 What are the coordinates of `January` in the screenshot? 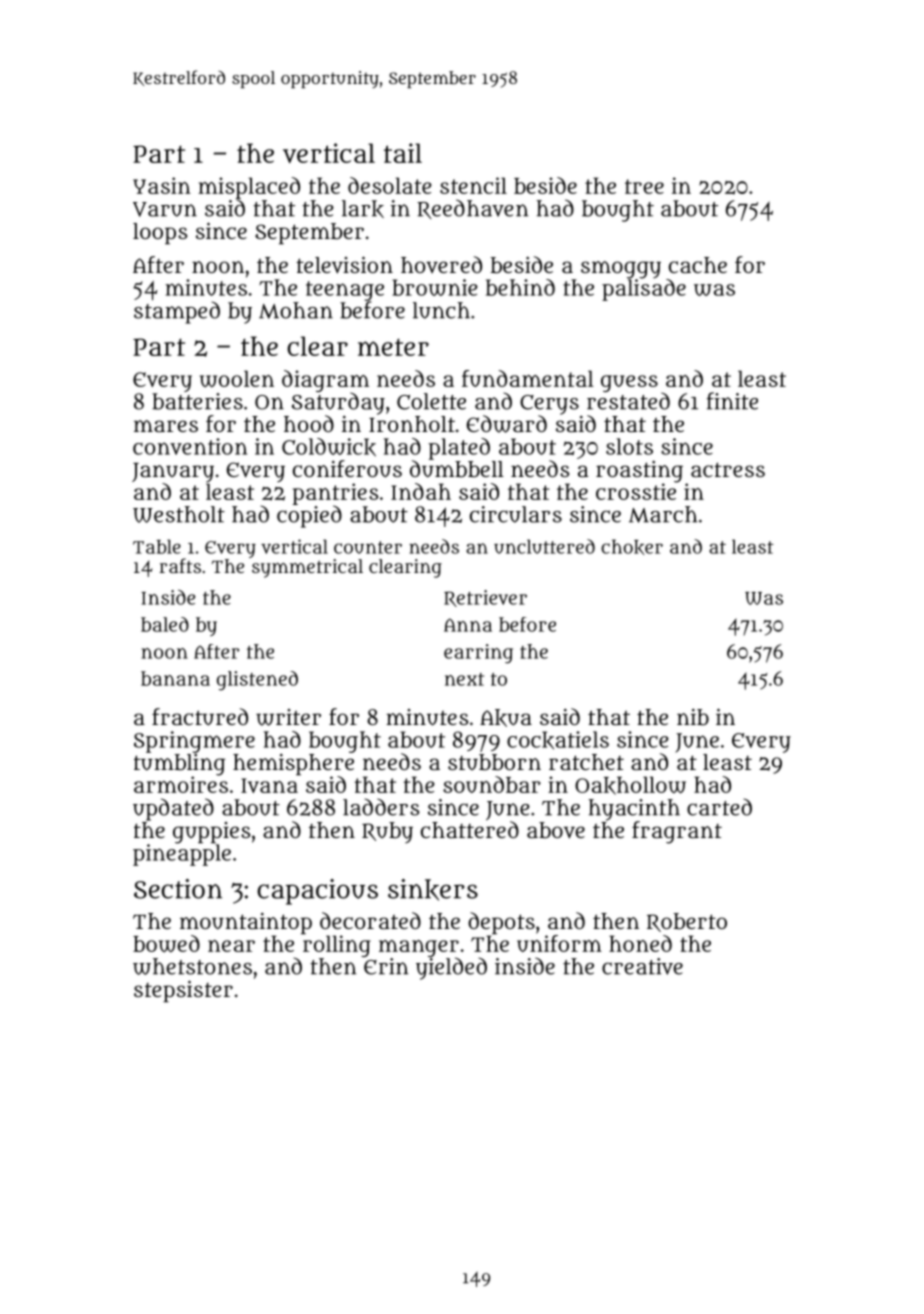 It's located at (173, 472).
